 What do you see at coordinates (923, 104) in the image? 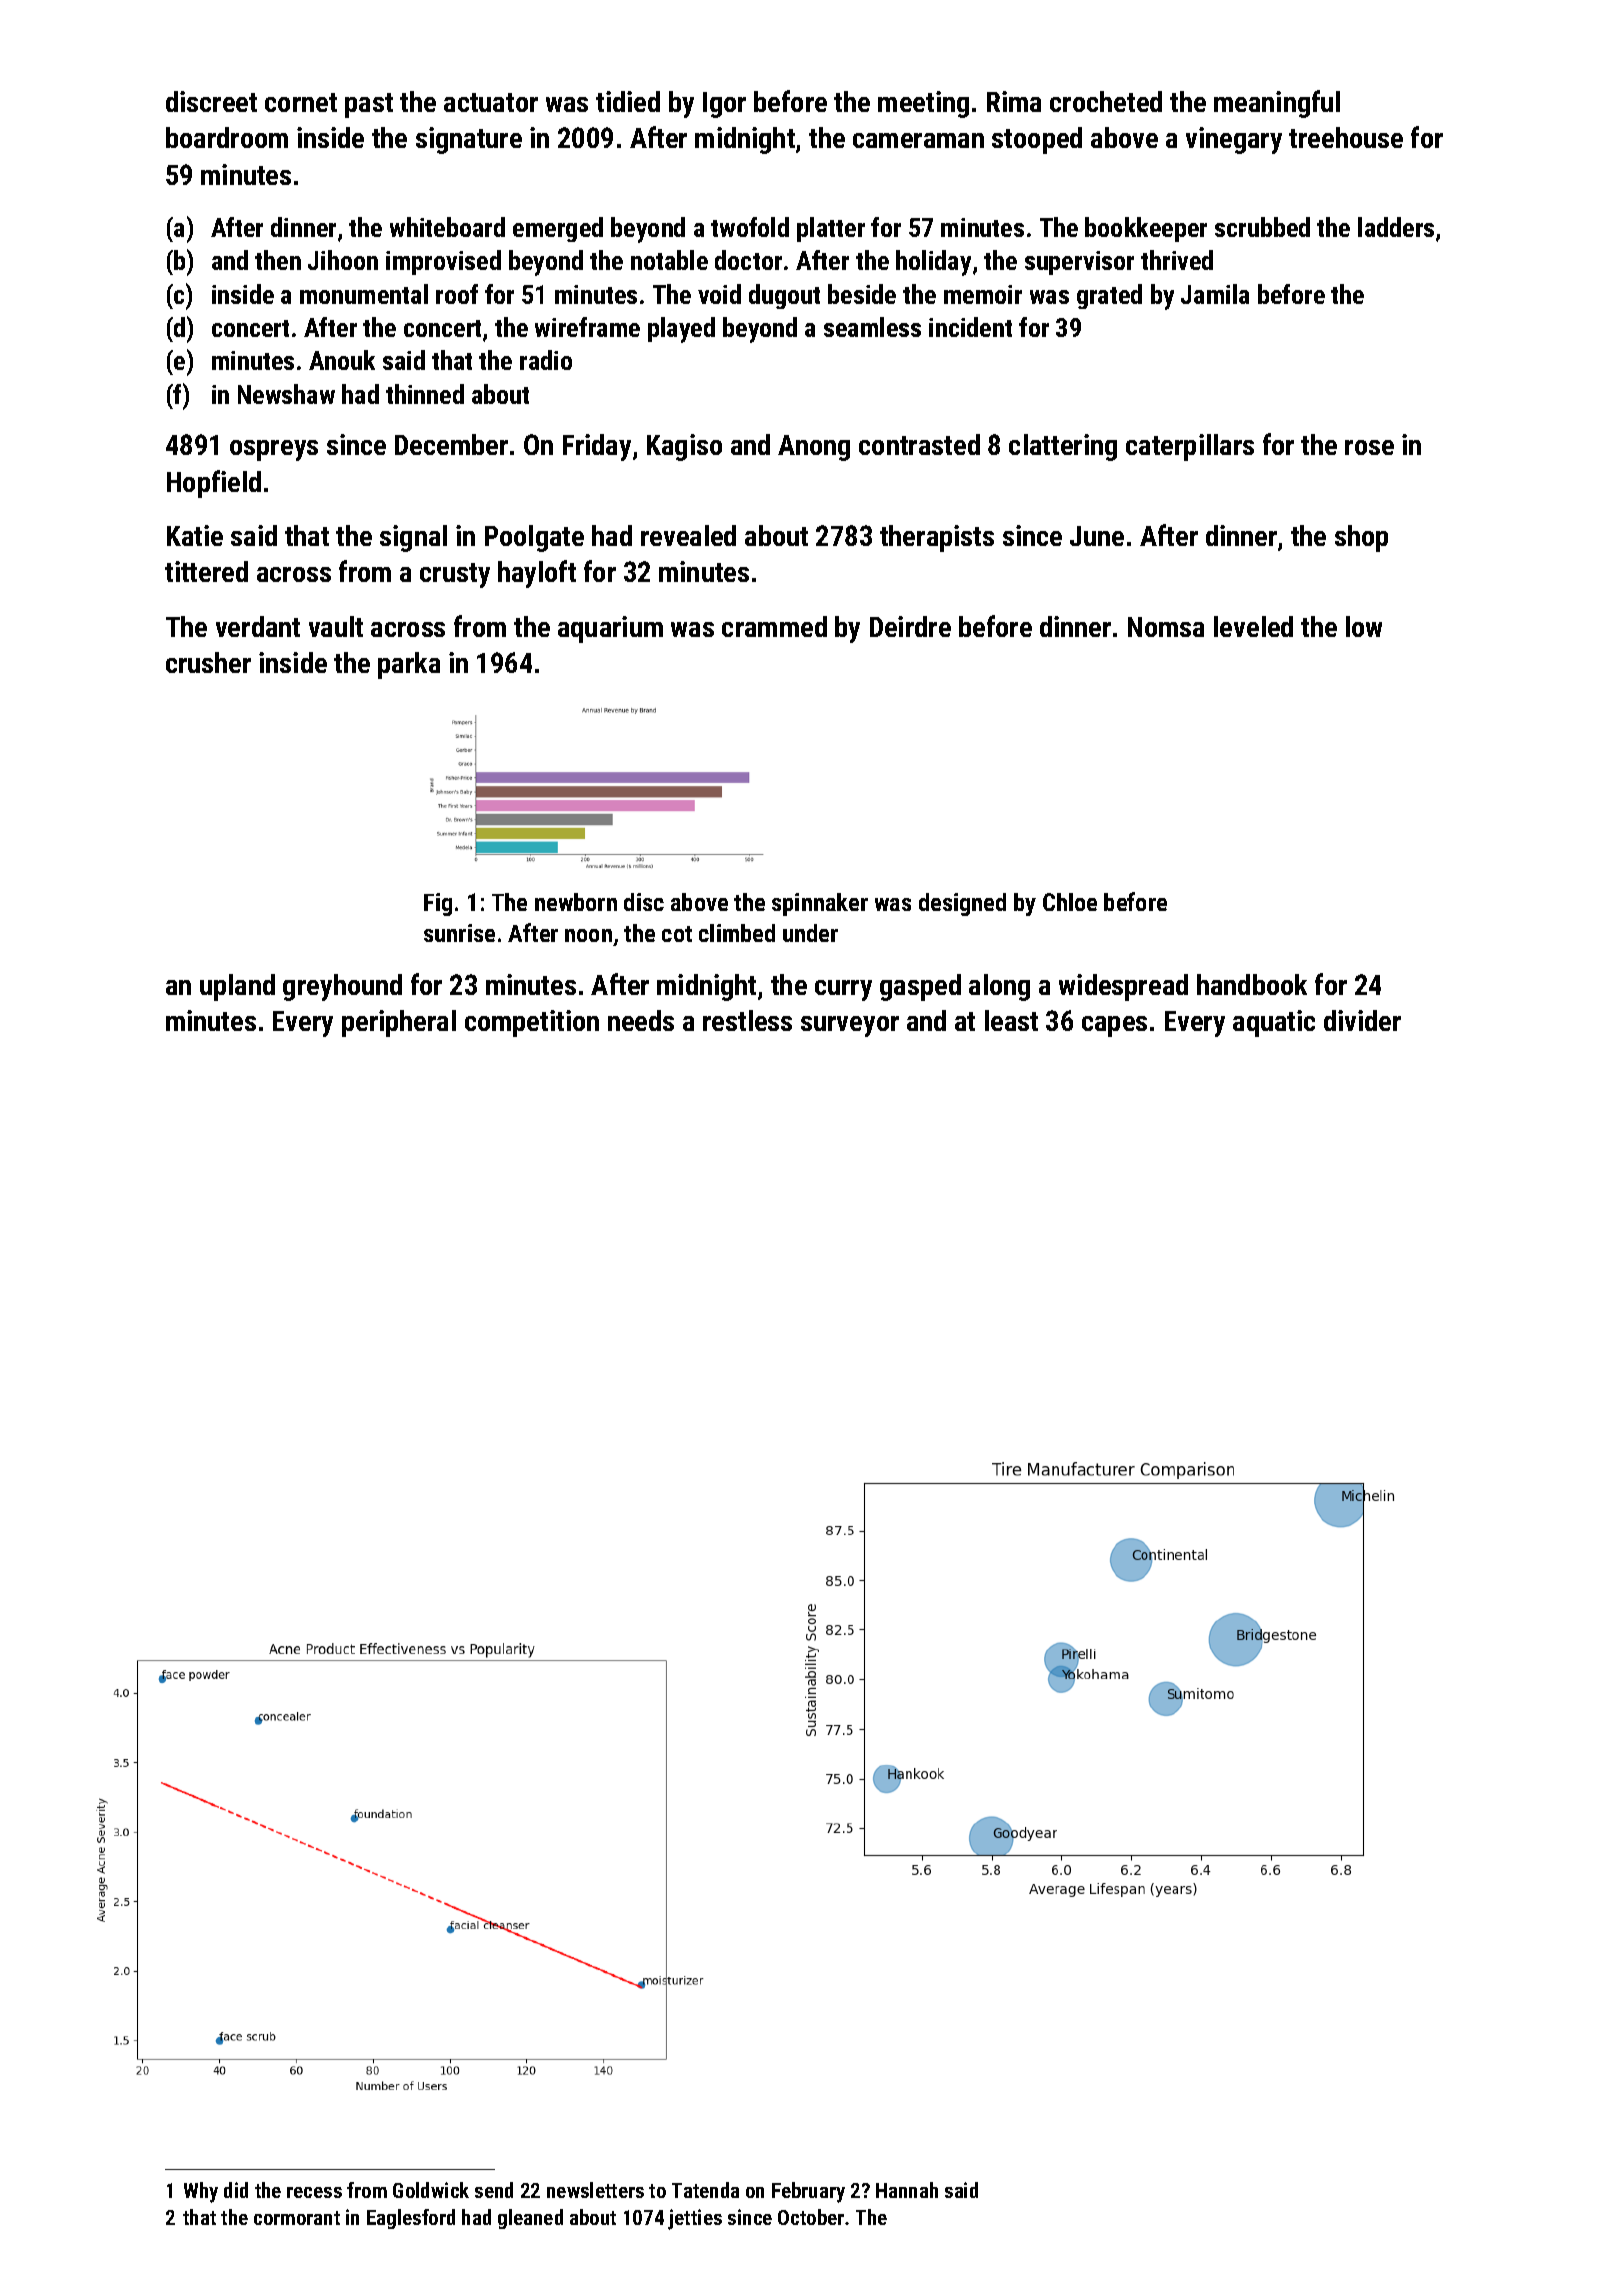
I see `meeting` at bounding box center [923, 104].
